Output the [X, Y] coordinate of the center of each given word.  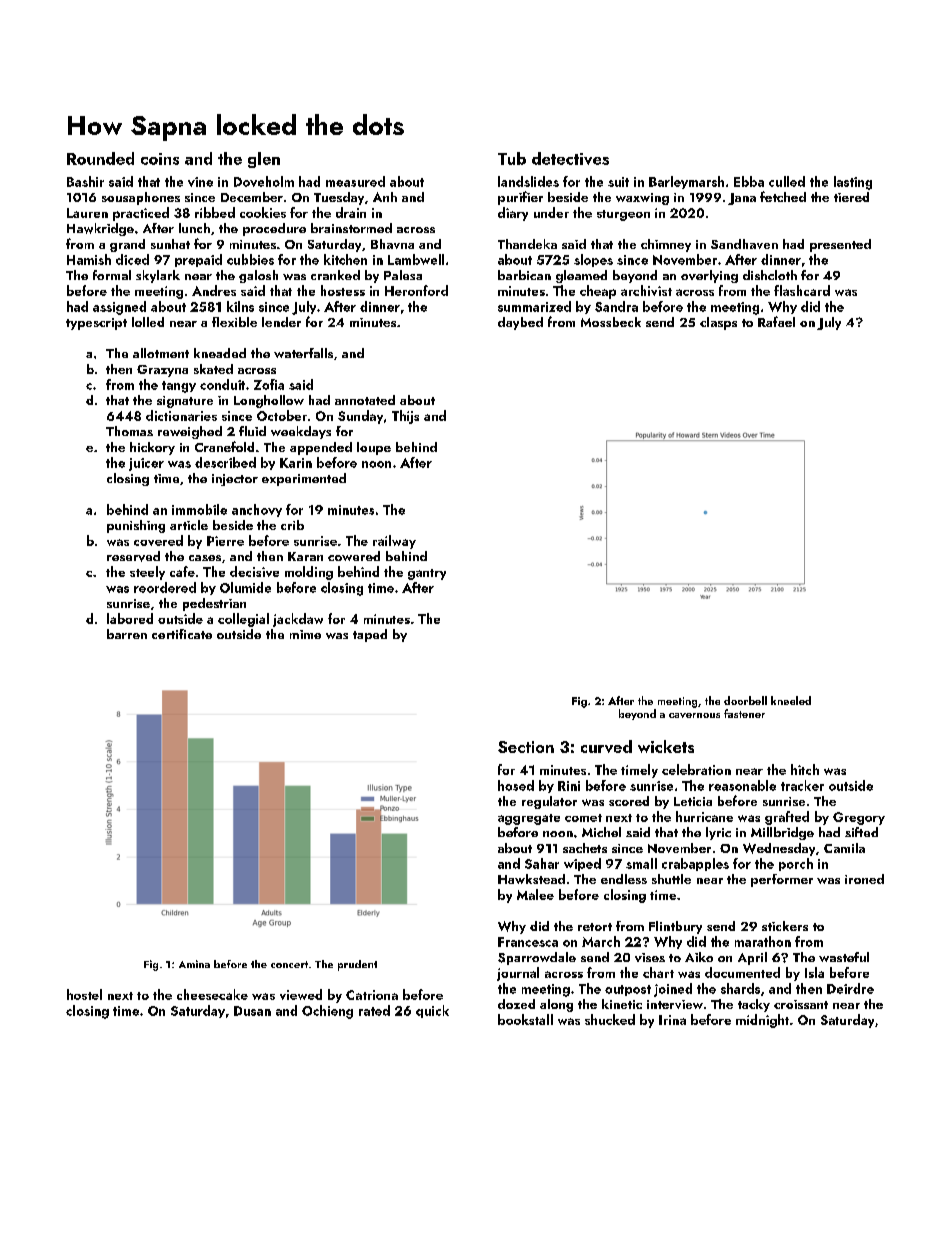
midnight [762, 1021]
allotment [161, 353]
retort [595, 927]
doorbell [745, 700]
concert [289, 964]
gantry [427, 574]
